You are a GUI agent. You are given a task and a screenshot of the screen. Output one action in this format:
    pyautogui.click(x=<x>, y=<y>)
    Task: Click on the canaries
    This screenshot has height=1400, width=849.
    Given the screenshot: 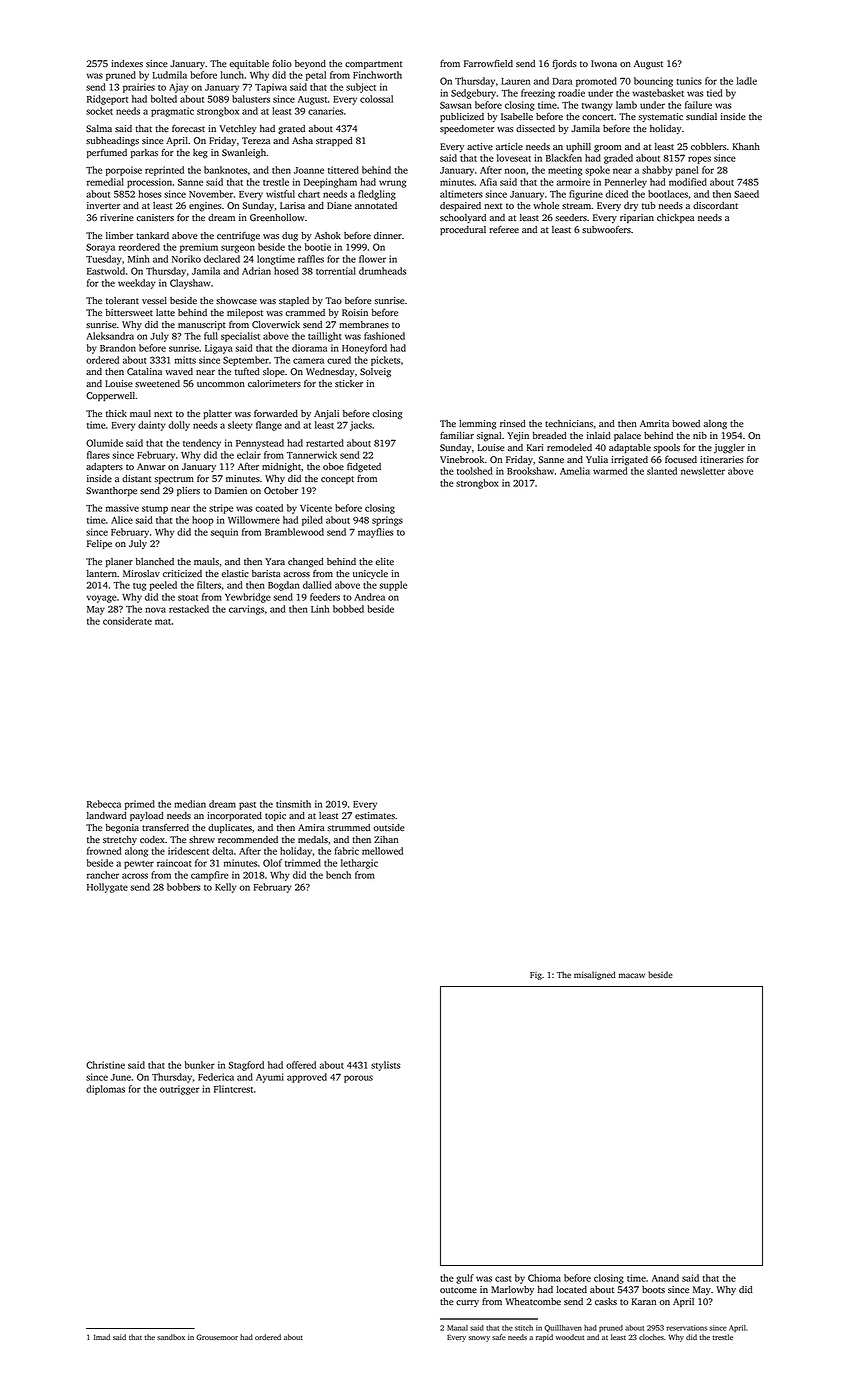 What is the action you would take?
    pyautogui.click(x=325, y=111)
